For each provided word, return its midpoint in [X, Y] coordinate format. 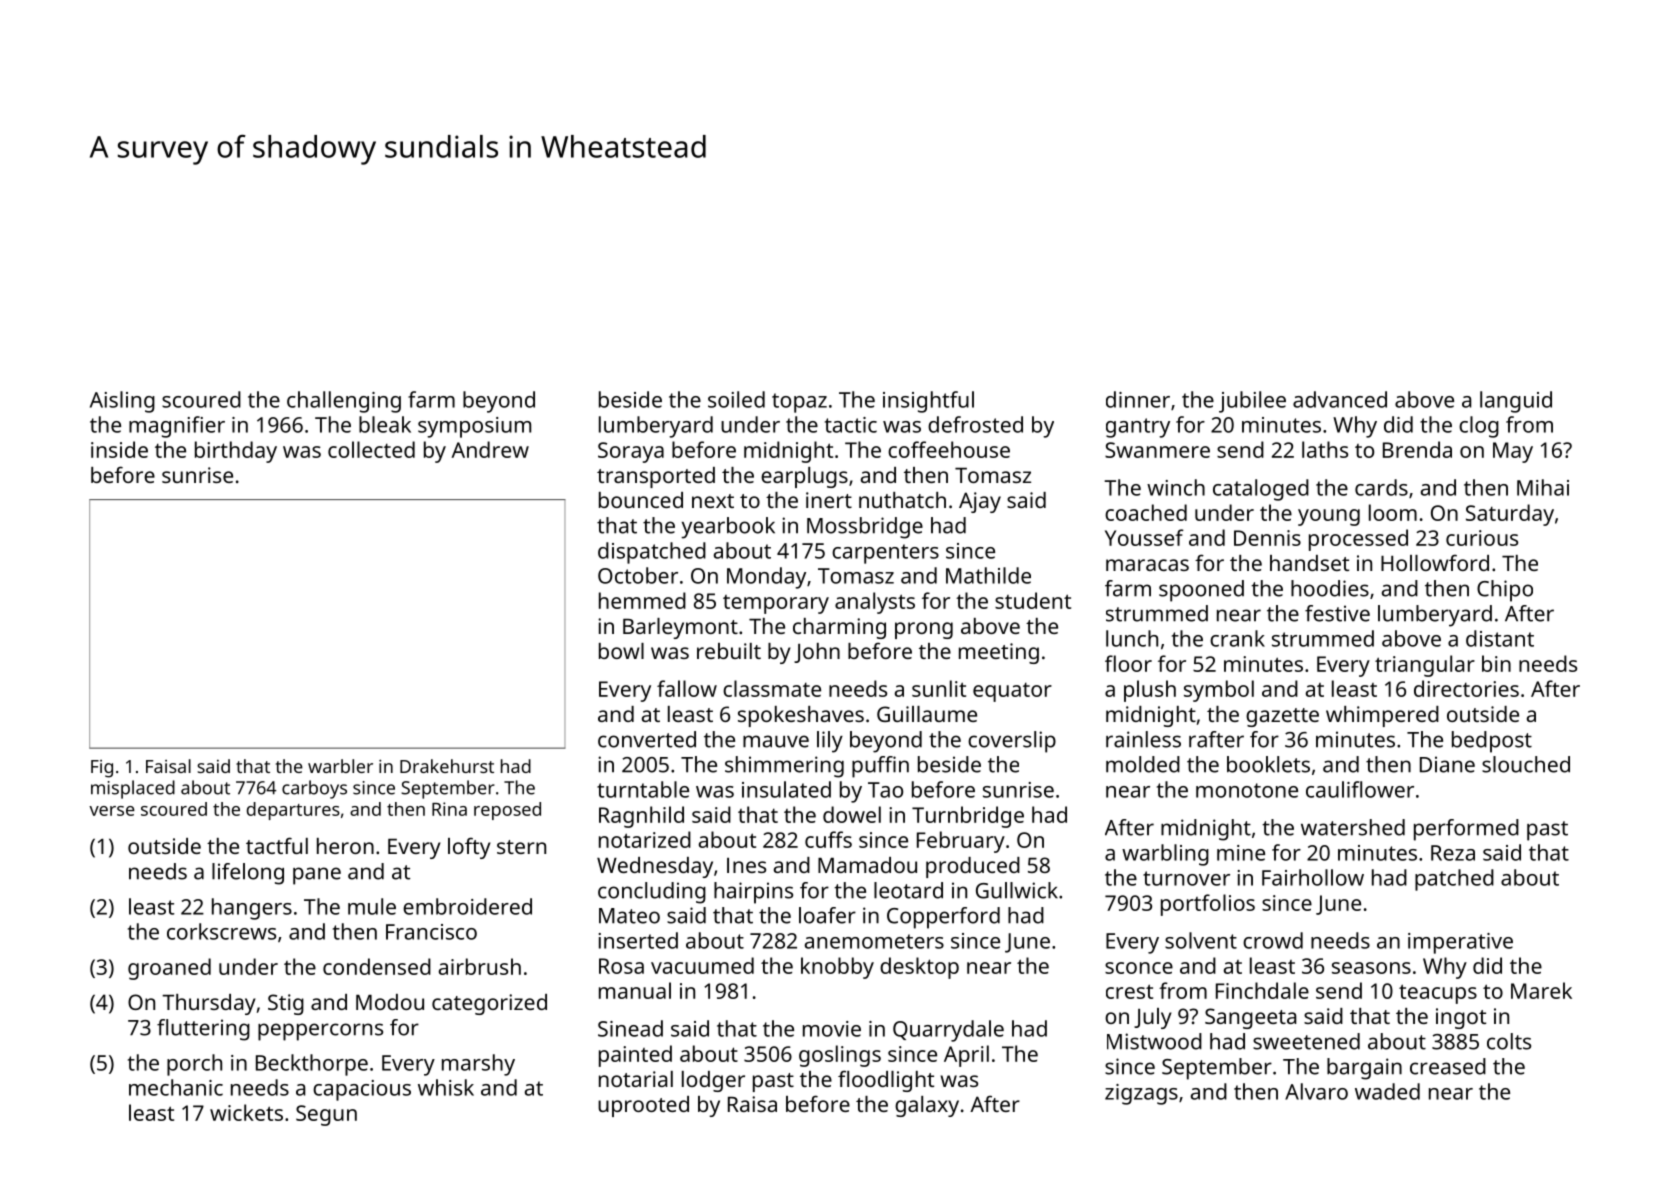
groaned [169, 969]
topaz [799, 403]
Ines [746, 865]
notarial [636, 1079]
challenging [344, 402]
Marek [1541, 990]
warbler [340, 766]
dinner [1138, 399]
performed [1466, 830]
